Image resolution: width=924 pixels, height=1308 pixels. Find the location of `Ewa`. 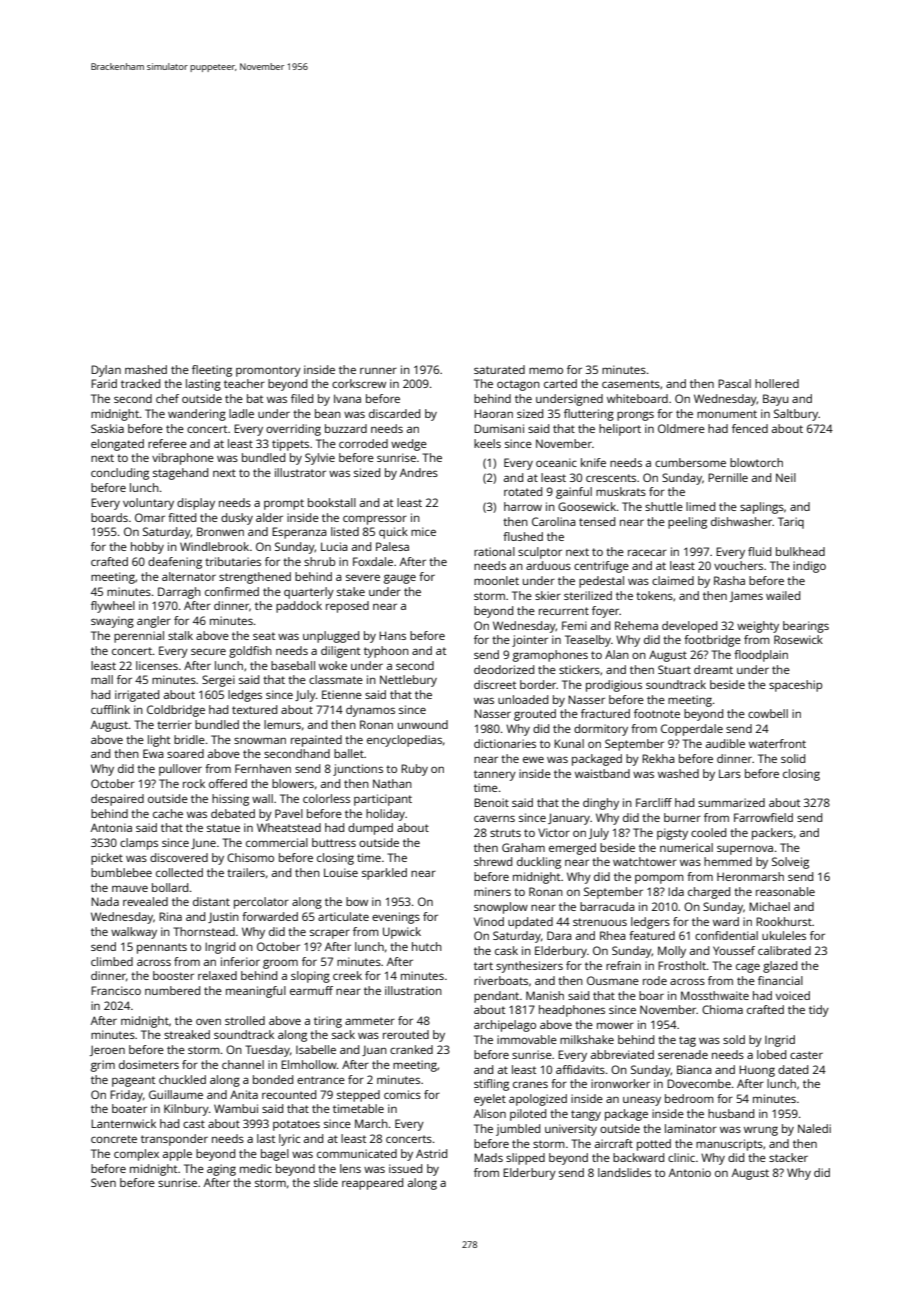

Ewa is located at coordinates (153, 753).
